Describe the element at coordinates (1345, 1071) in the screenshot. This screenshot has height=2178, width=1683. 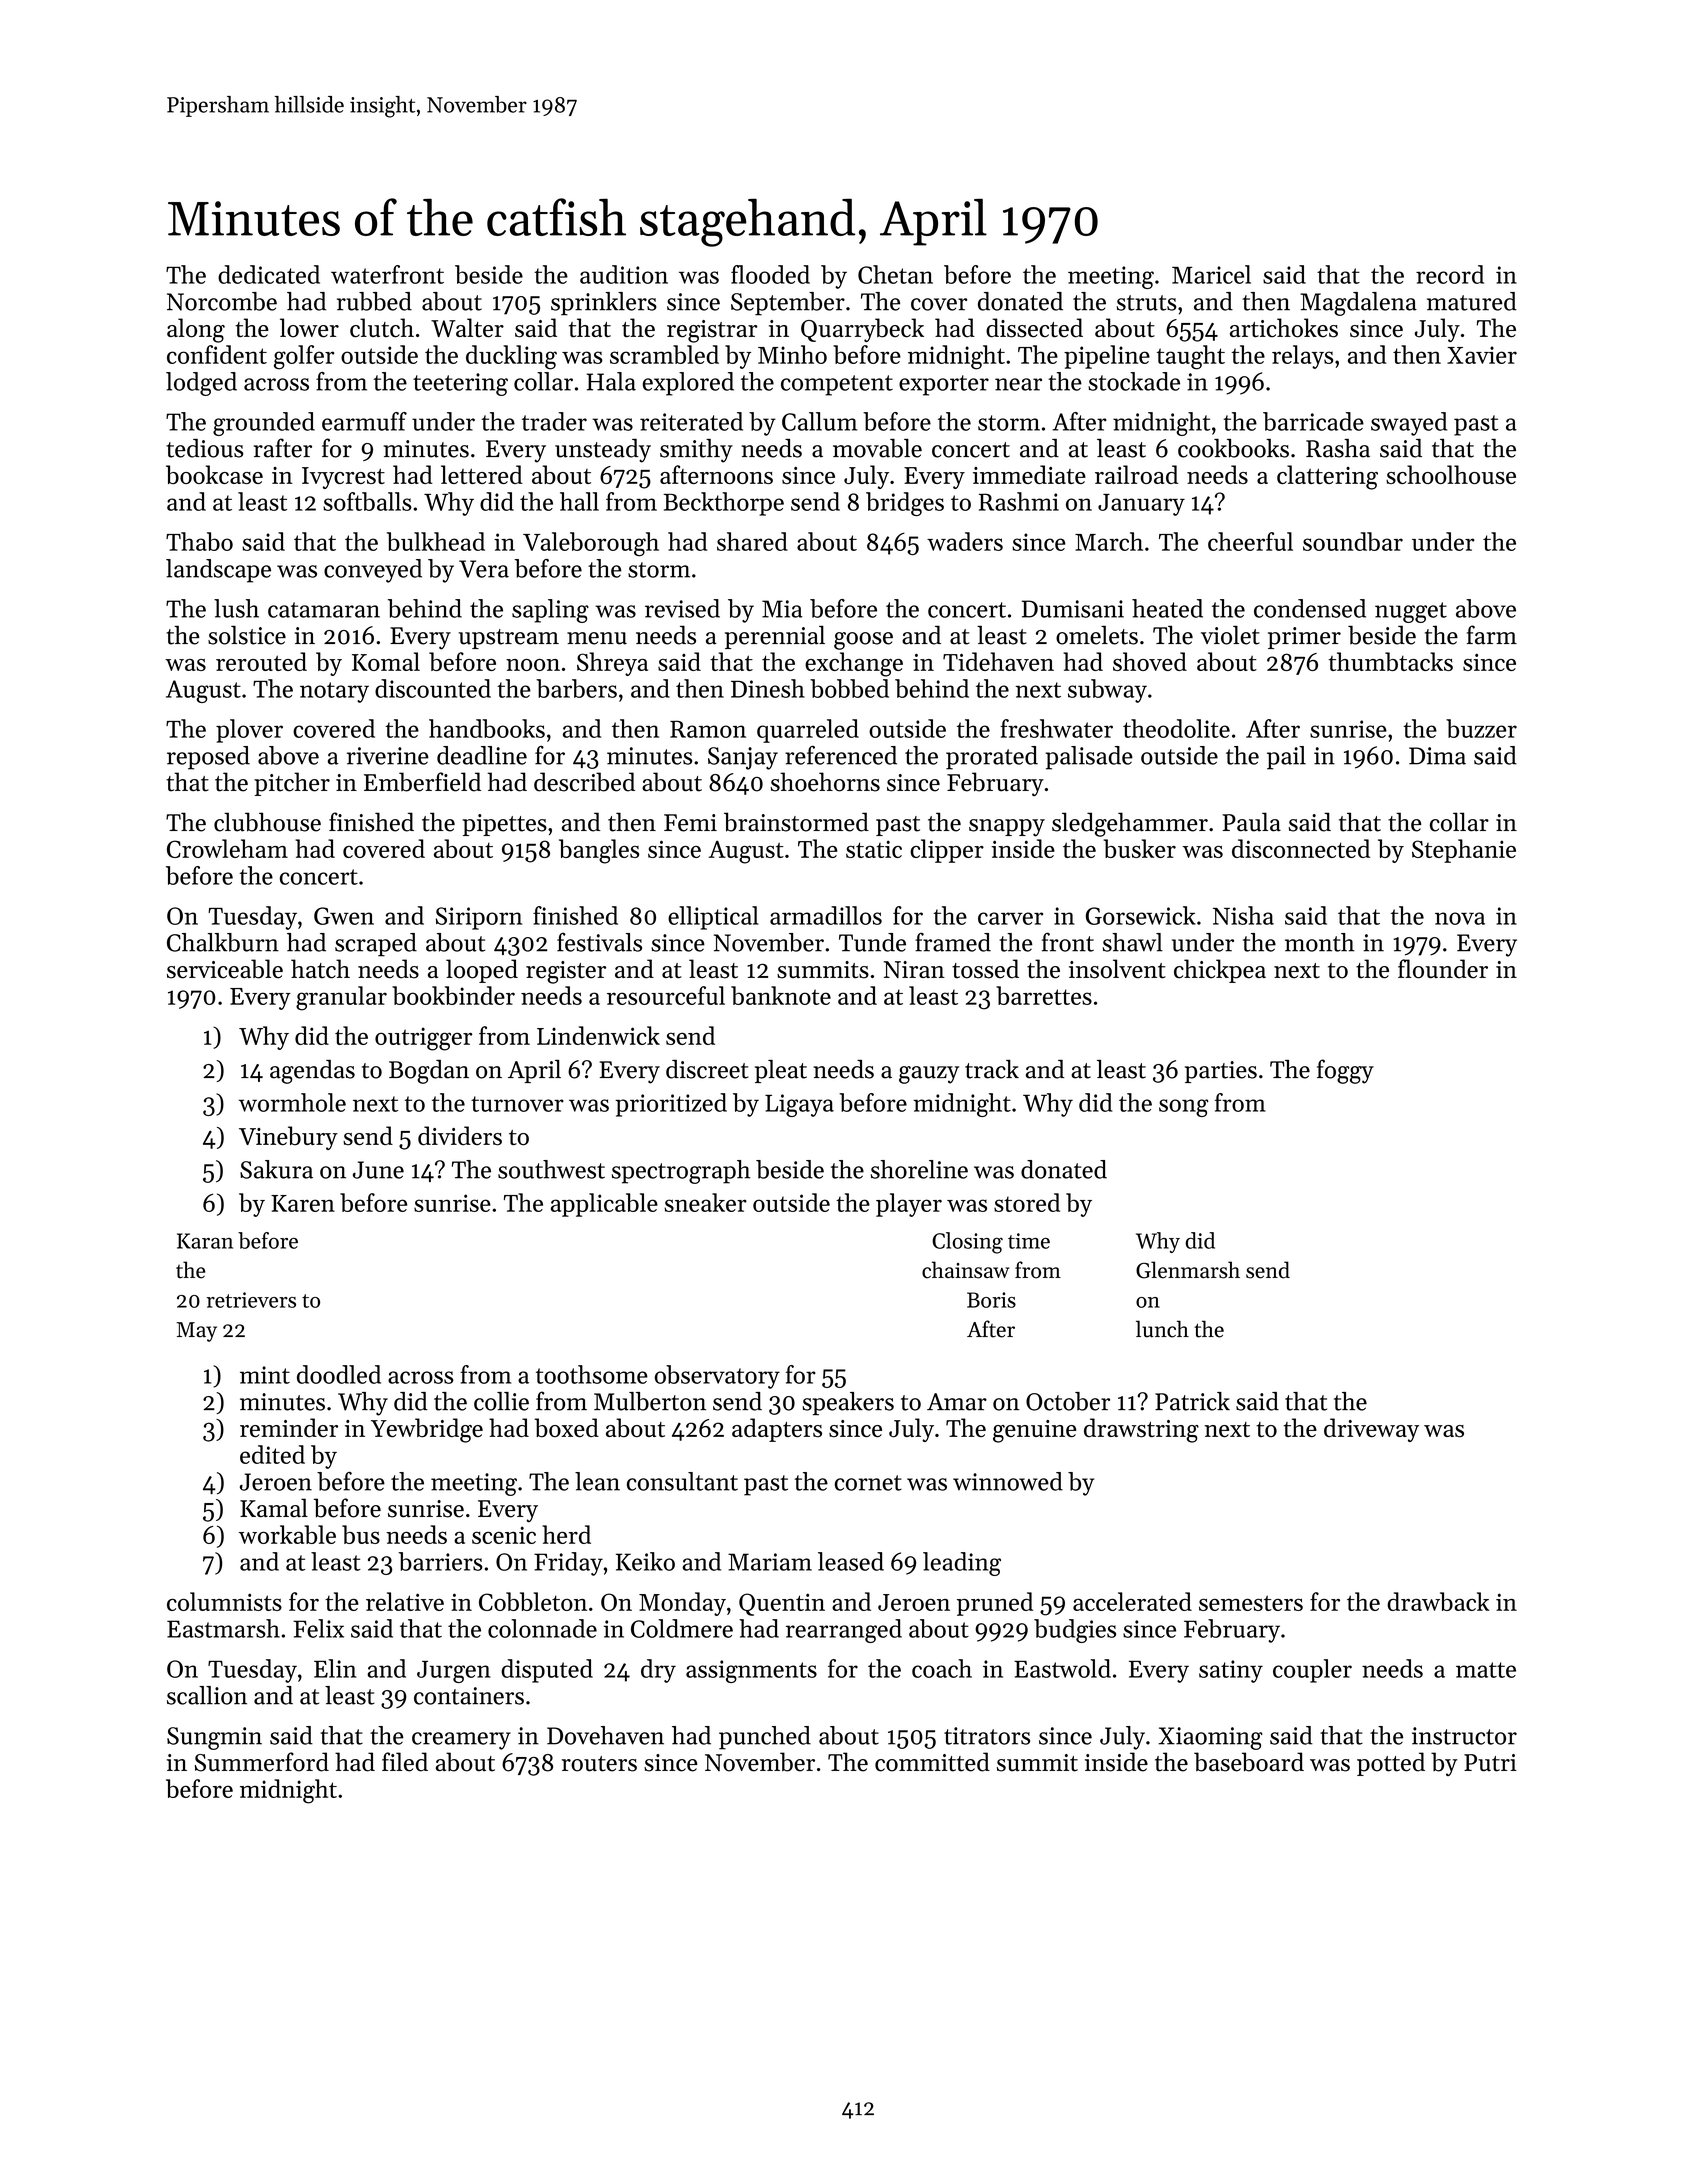
I see `foggy` at that location.
